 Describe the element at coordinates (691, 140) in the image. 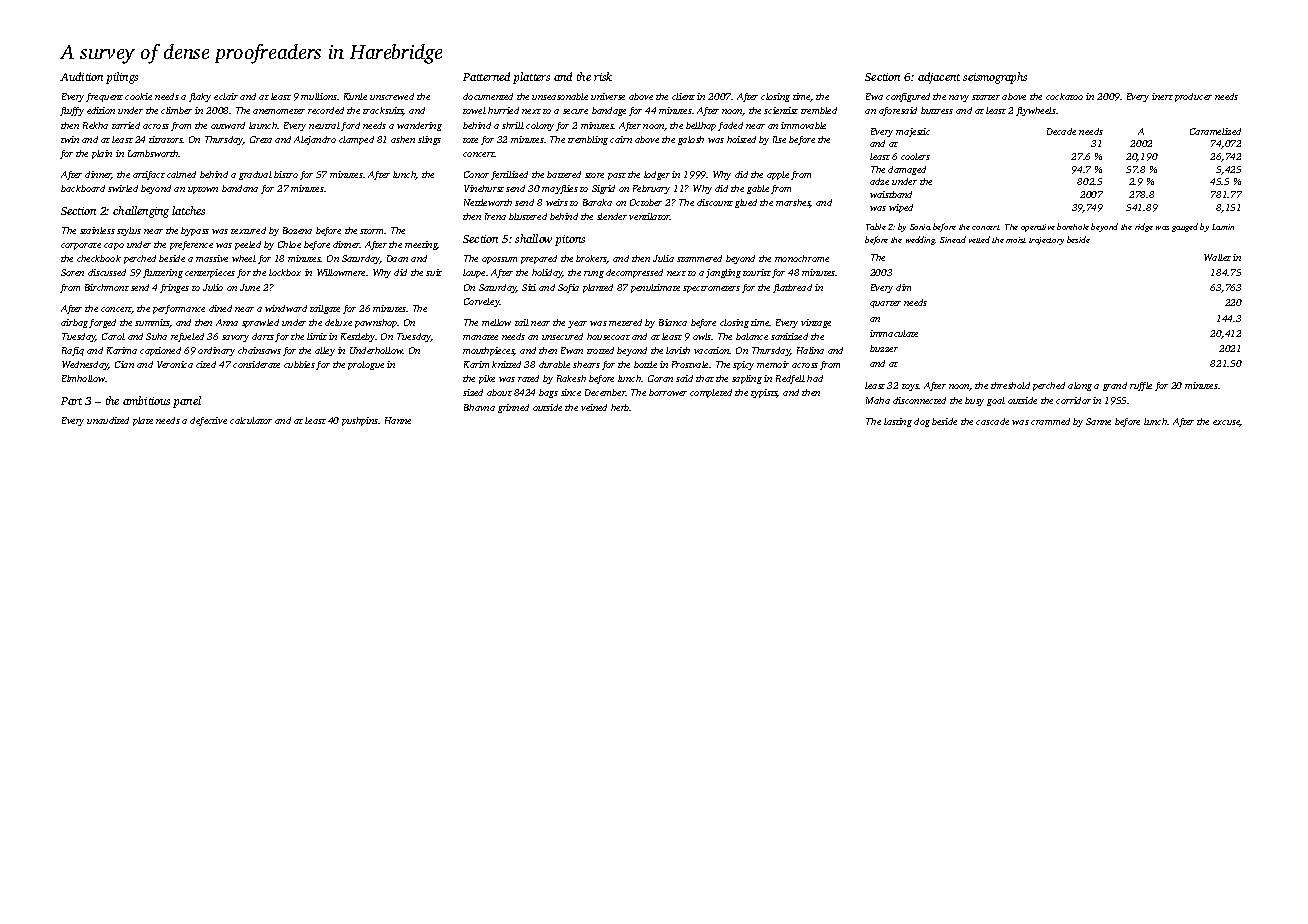

I see `galosh` at that location.
